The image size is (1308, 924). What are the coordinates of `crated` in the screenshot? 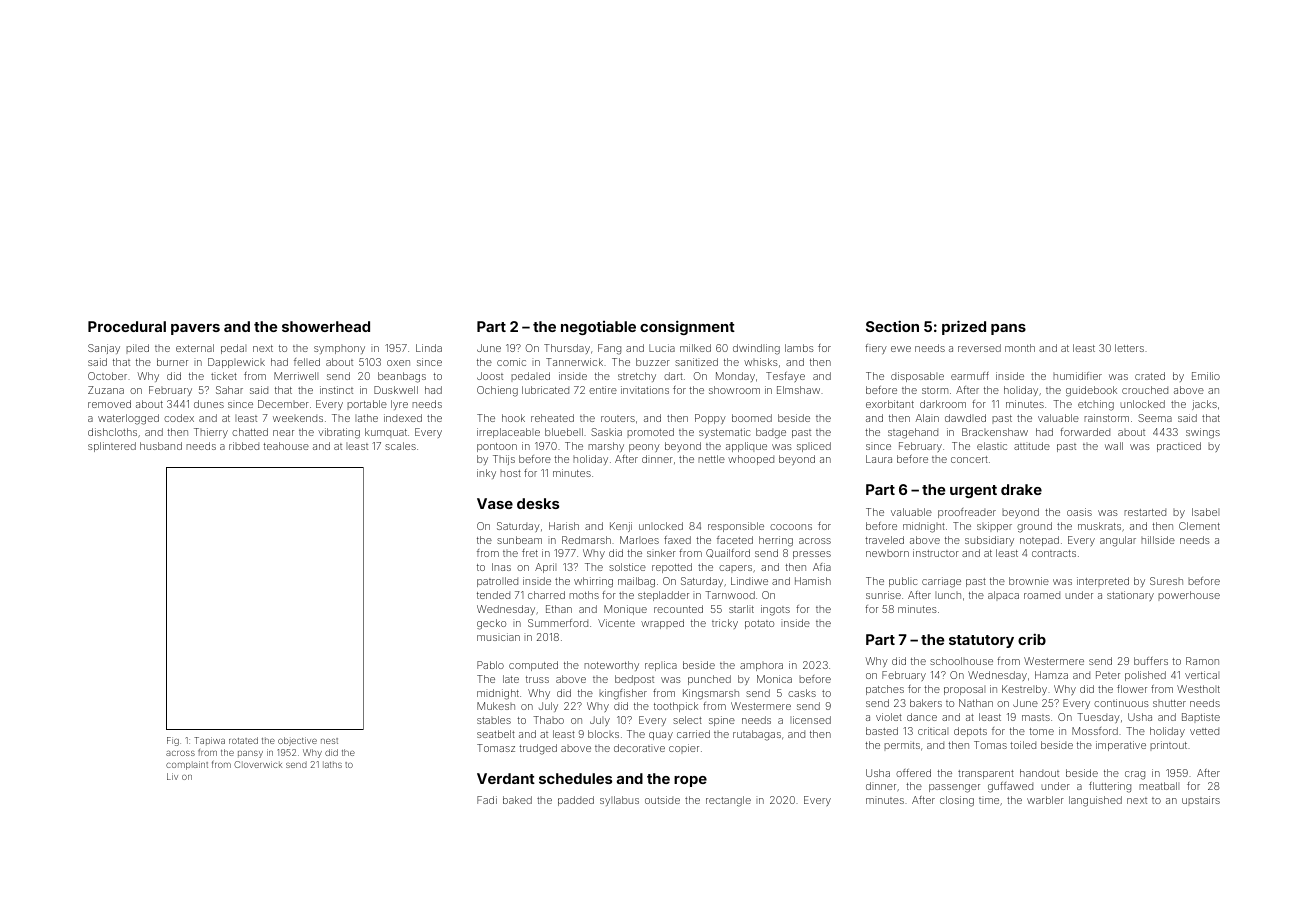 It's located at (1150, 376).
